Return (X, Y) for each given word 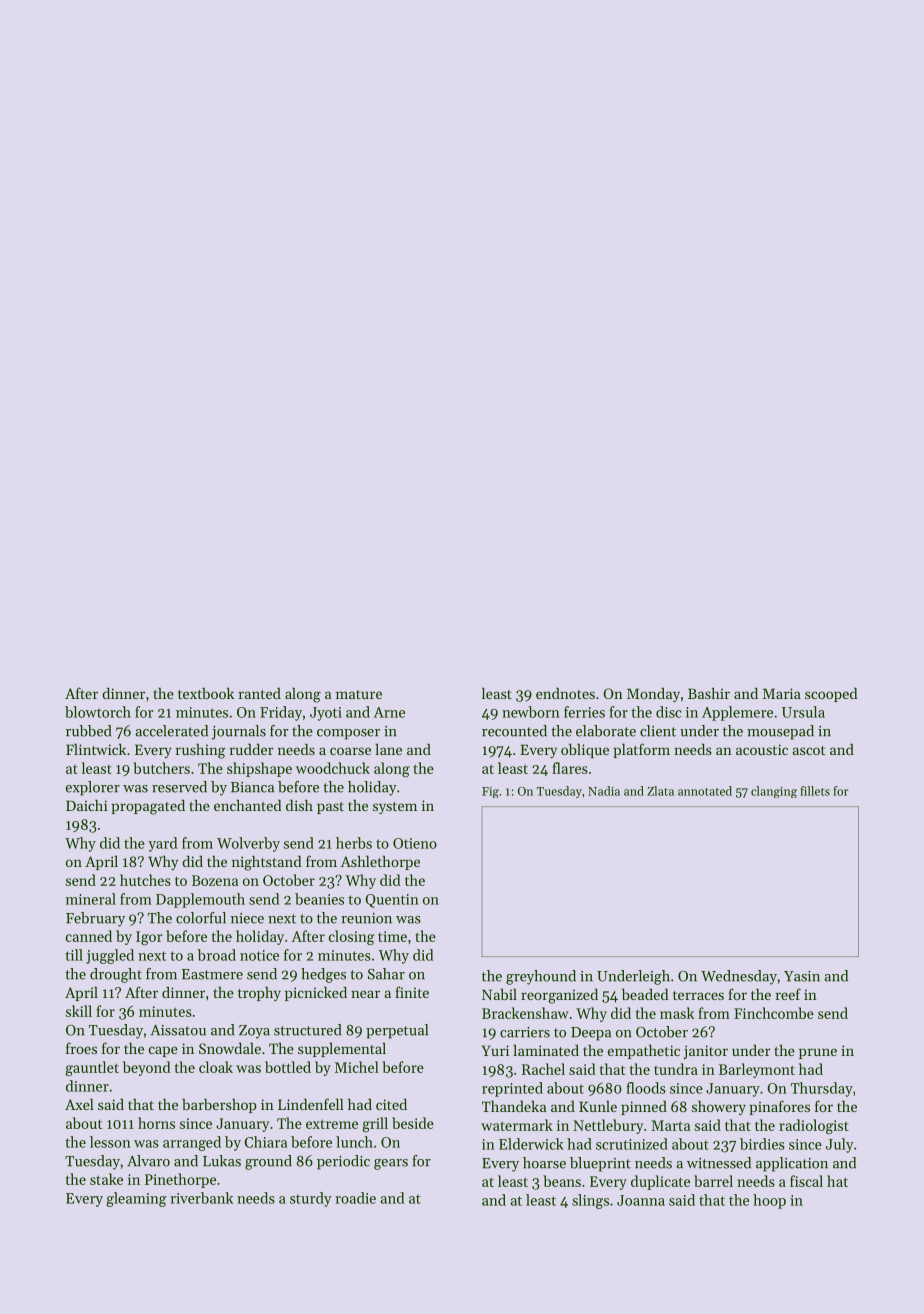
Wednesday (739, 977)
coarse (350, 751)
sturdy (311, 1199)
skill (79, 1011)
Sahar (386, 974)
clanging (774, 792)
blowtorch (98, 712)
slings (590, 1201)
